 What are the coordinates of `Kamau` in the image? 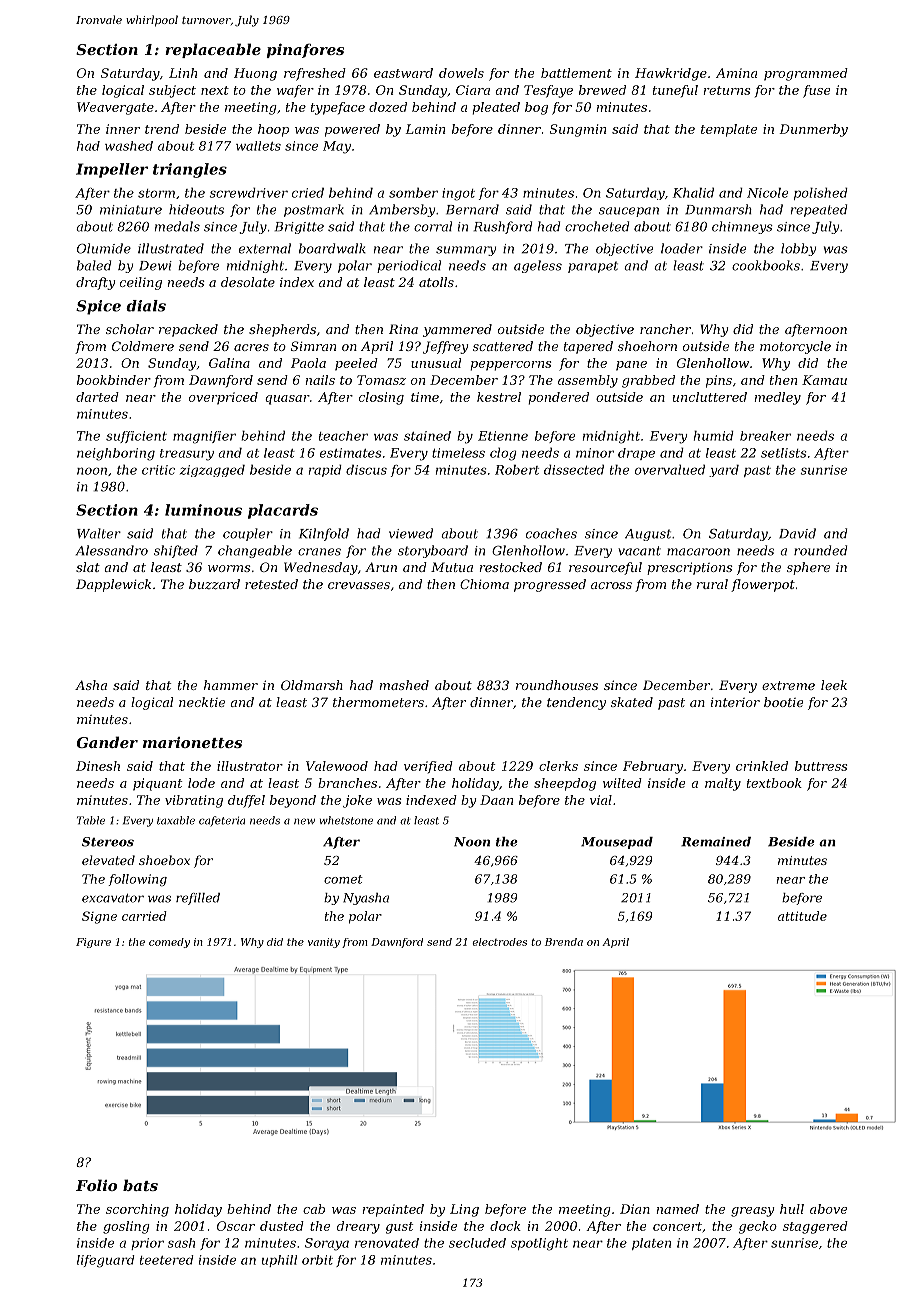 It's located at (824, 380).
